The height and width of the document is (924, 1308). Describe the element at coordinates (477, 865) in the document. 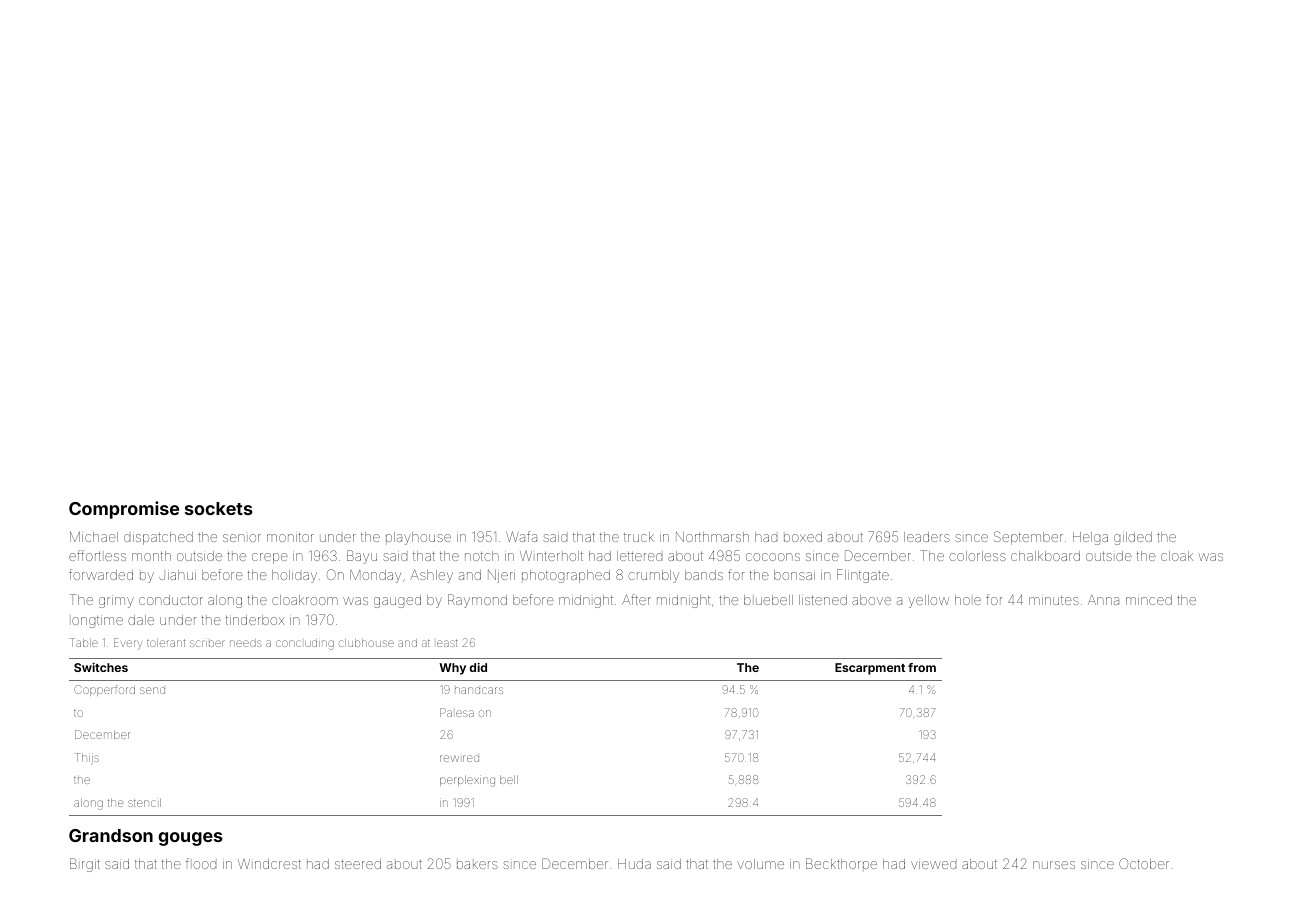

I see `bakers` at that location.
